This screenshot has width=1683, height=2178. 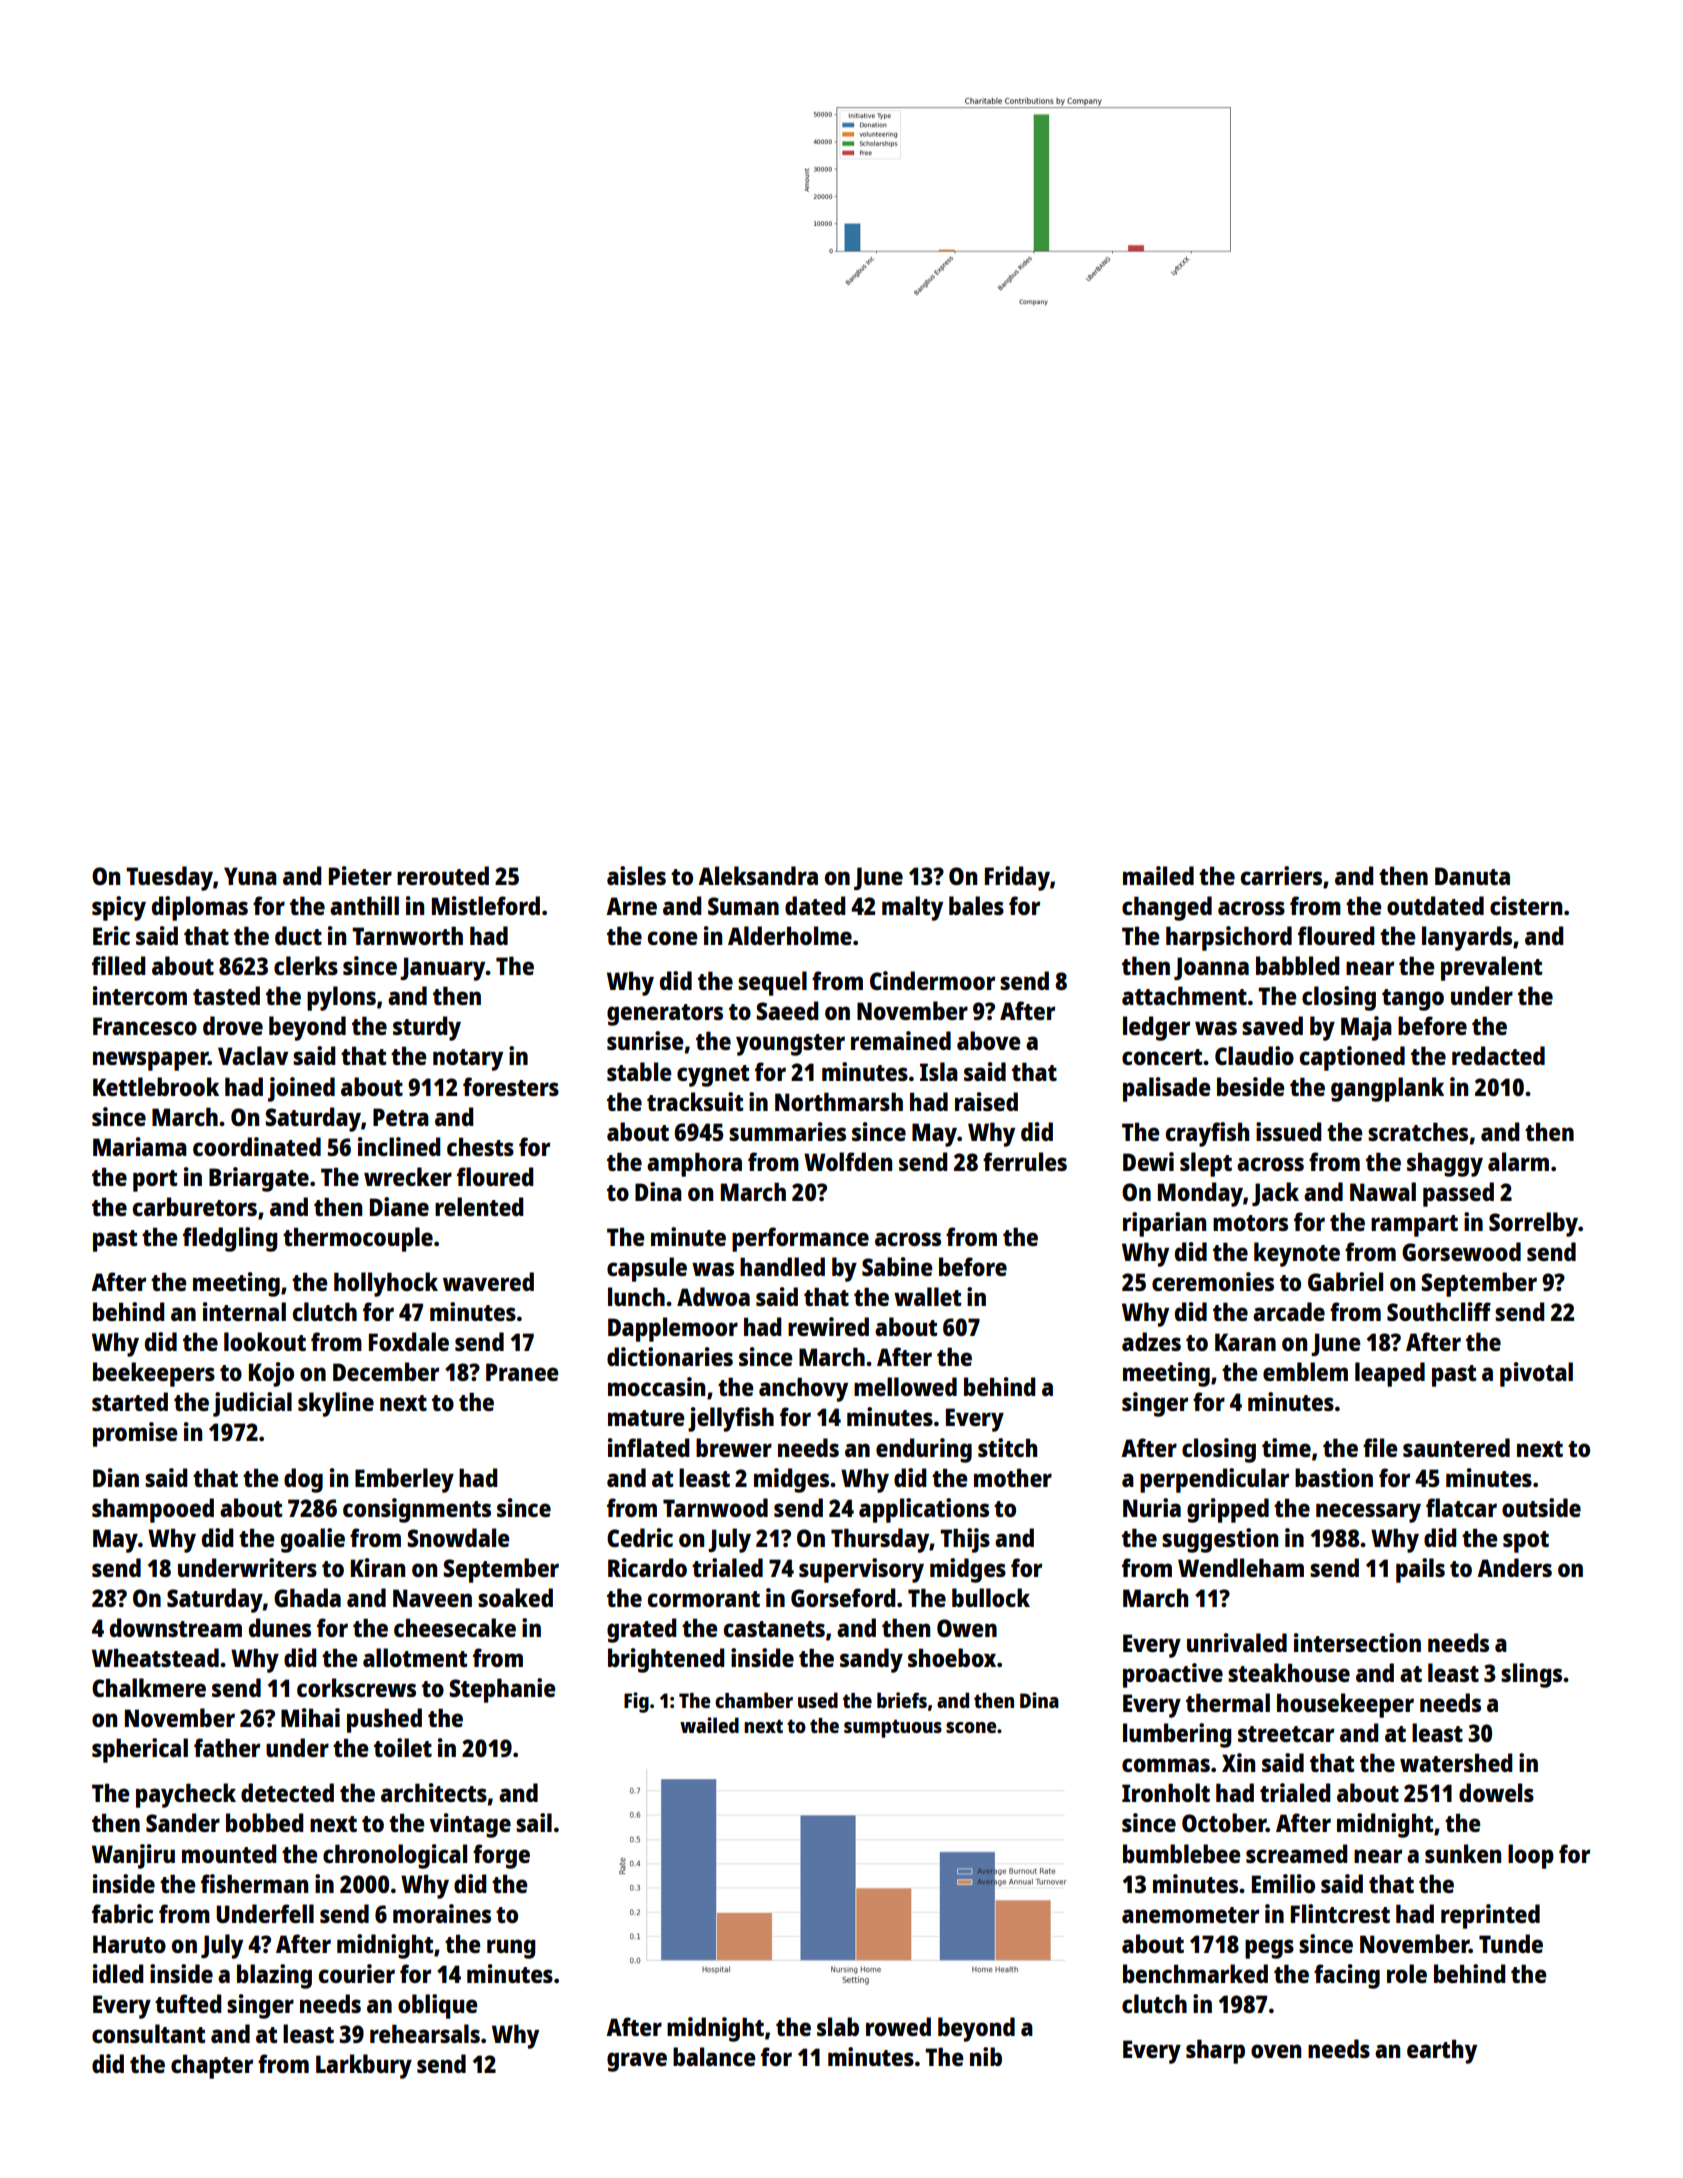 I want to click on Larkbury, so click(x=364, y=2066).
